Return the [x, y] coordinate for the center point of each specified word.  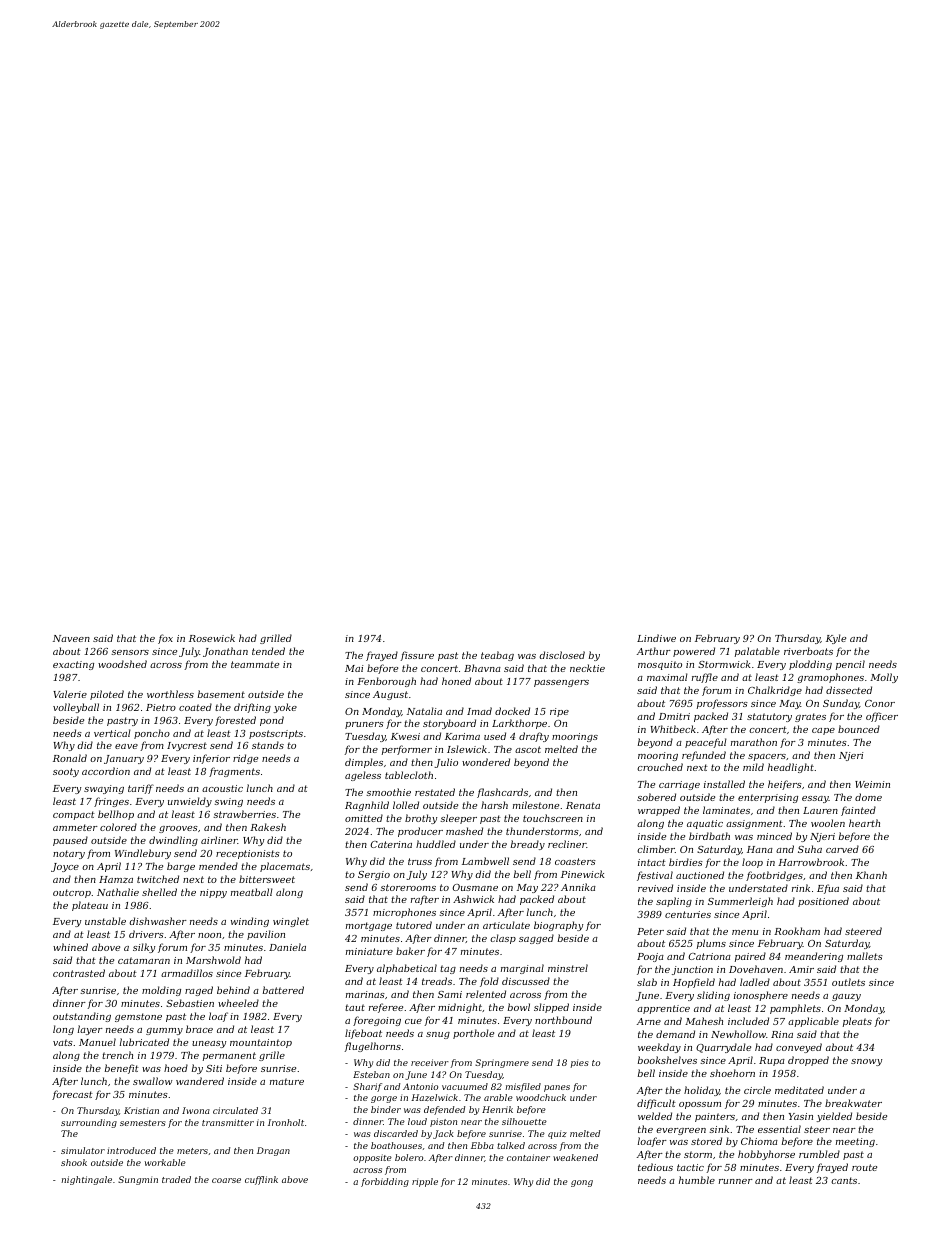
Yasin [801, 1116]
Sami [450, 994]
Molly [884, 678]
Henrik [497, 1109]
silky [144, 948]
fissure [417, 656]
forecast [72, 1095]
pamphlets [795, 1009]
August [390, 695]
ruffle [705, 678]
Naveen [71, 638]
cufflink [261, 1180]
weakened [575, 1157]
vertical [112, 733]
